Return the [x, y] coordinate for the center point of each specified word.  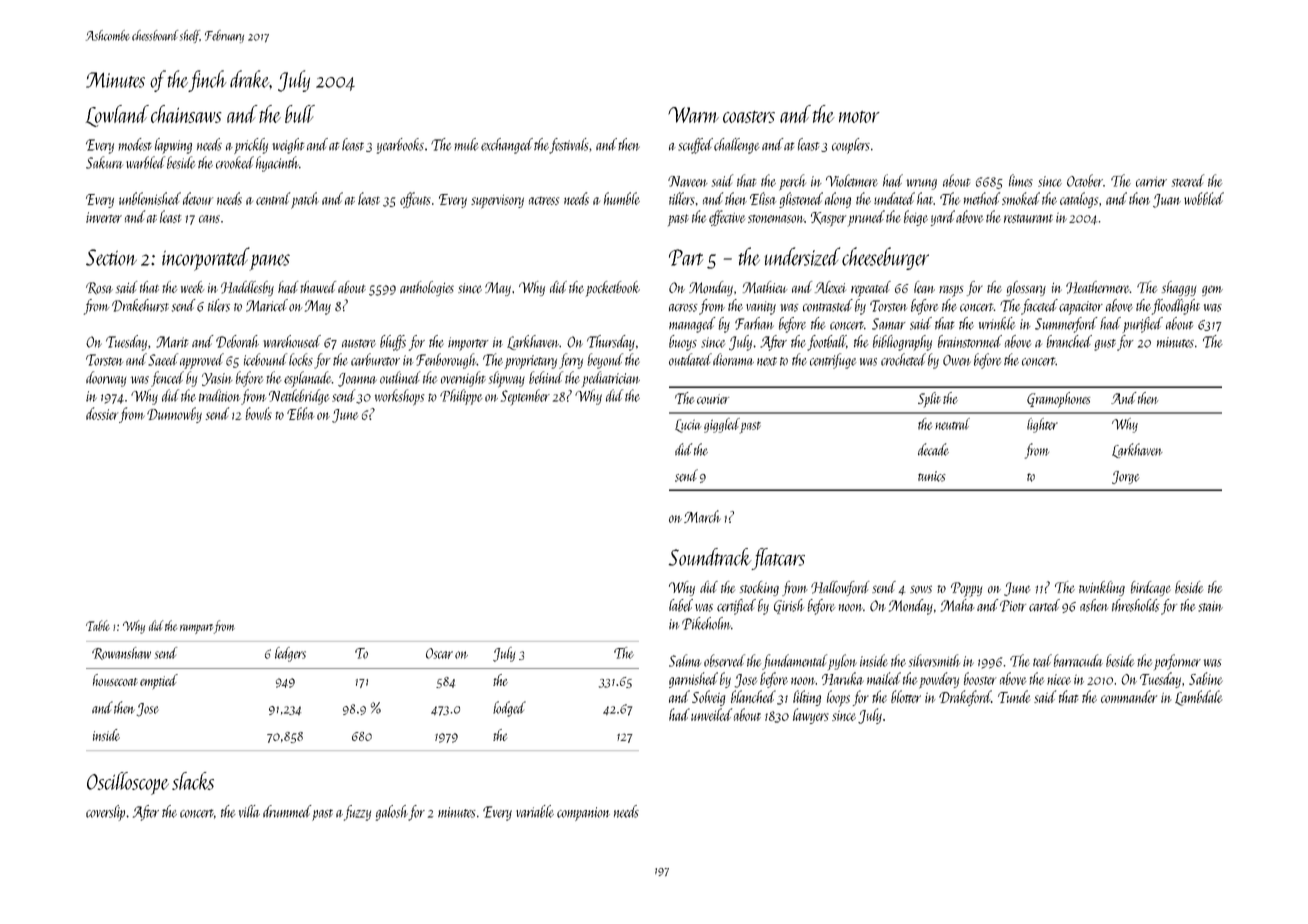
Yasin [217, 379]
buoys [683, 343]
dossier [102, 413]
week [193, 287]
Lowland [117, 116]
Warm [693, 115]
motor [859, 117]
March [702, 516]
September [525, 397]
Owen [957, 360]
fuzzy [357, 813]
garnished [693, 680]
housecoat [115, 680]
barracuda [1078, 660]
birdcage [1151, 588]
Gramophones [1058, 400]
